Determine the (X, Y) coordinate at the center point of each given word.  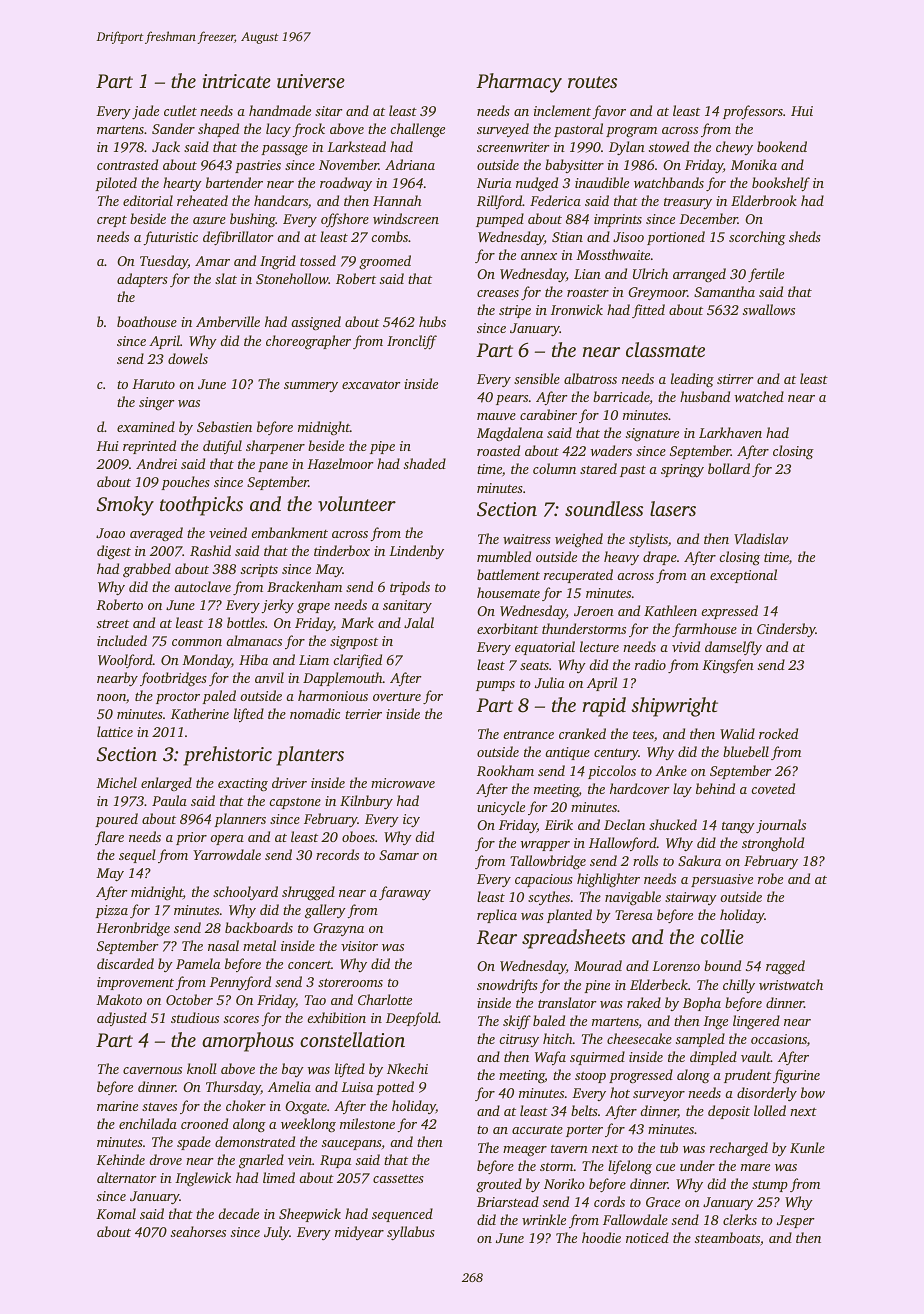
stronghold (773, 844)
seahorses (198, 1231)
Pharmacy (519, 83)
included (122, 640)
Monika (754, 164)
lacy (278, 130)
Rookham (505, 770)
